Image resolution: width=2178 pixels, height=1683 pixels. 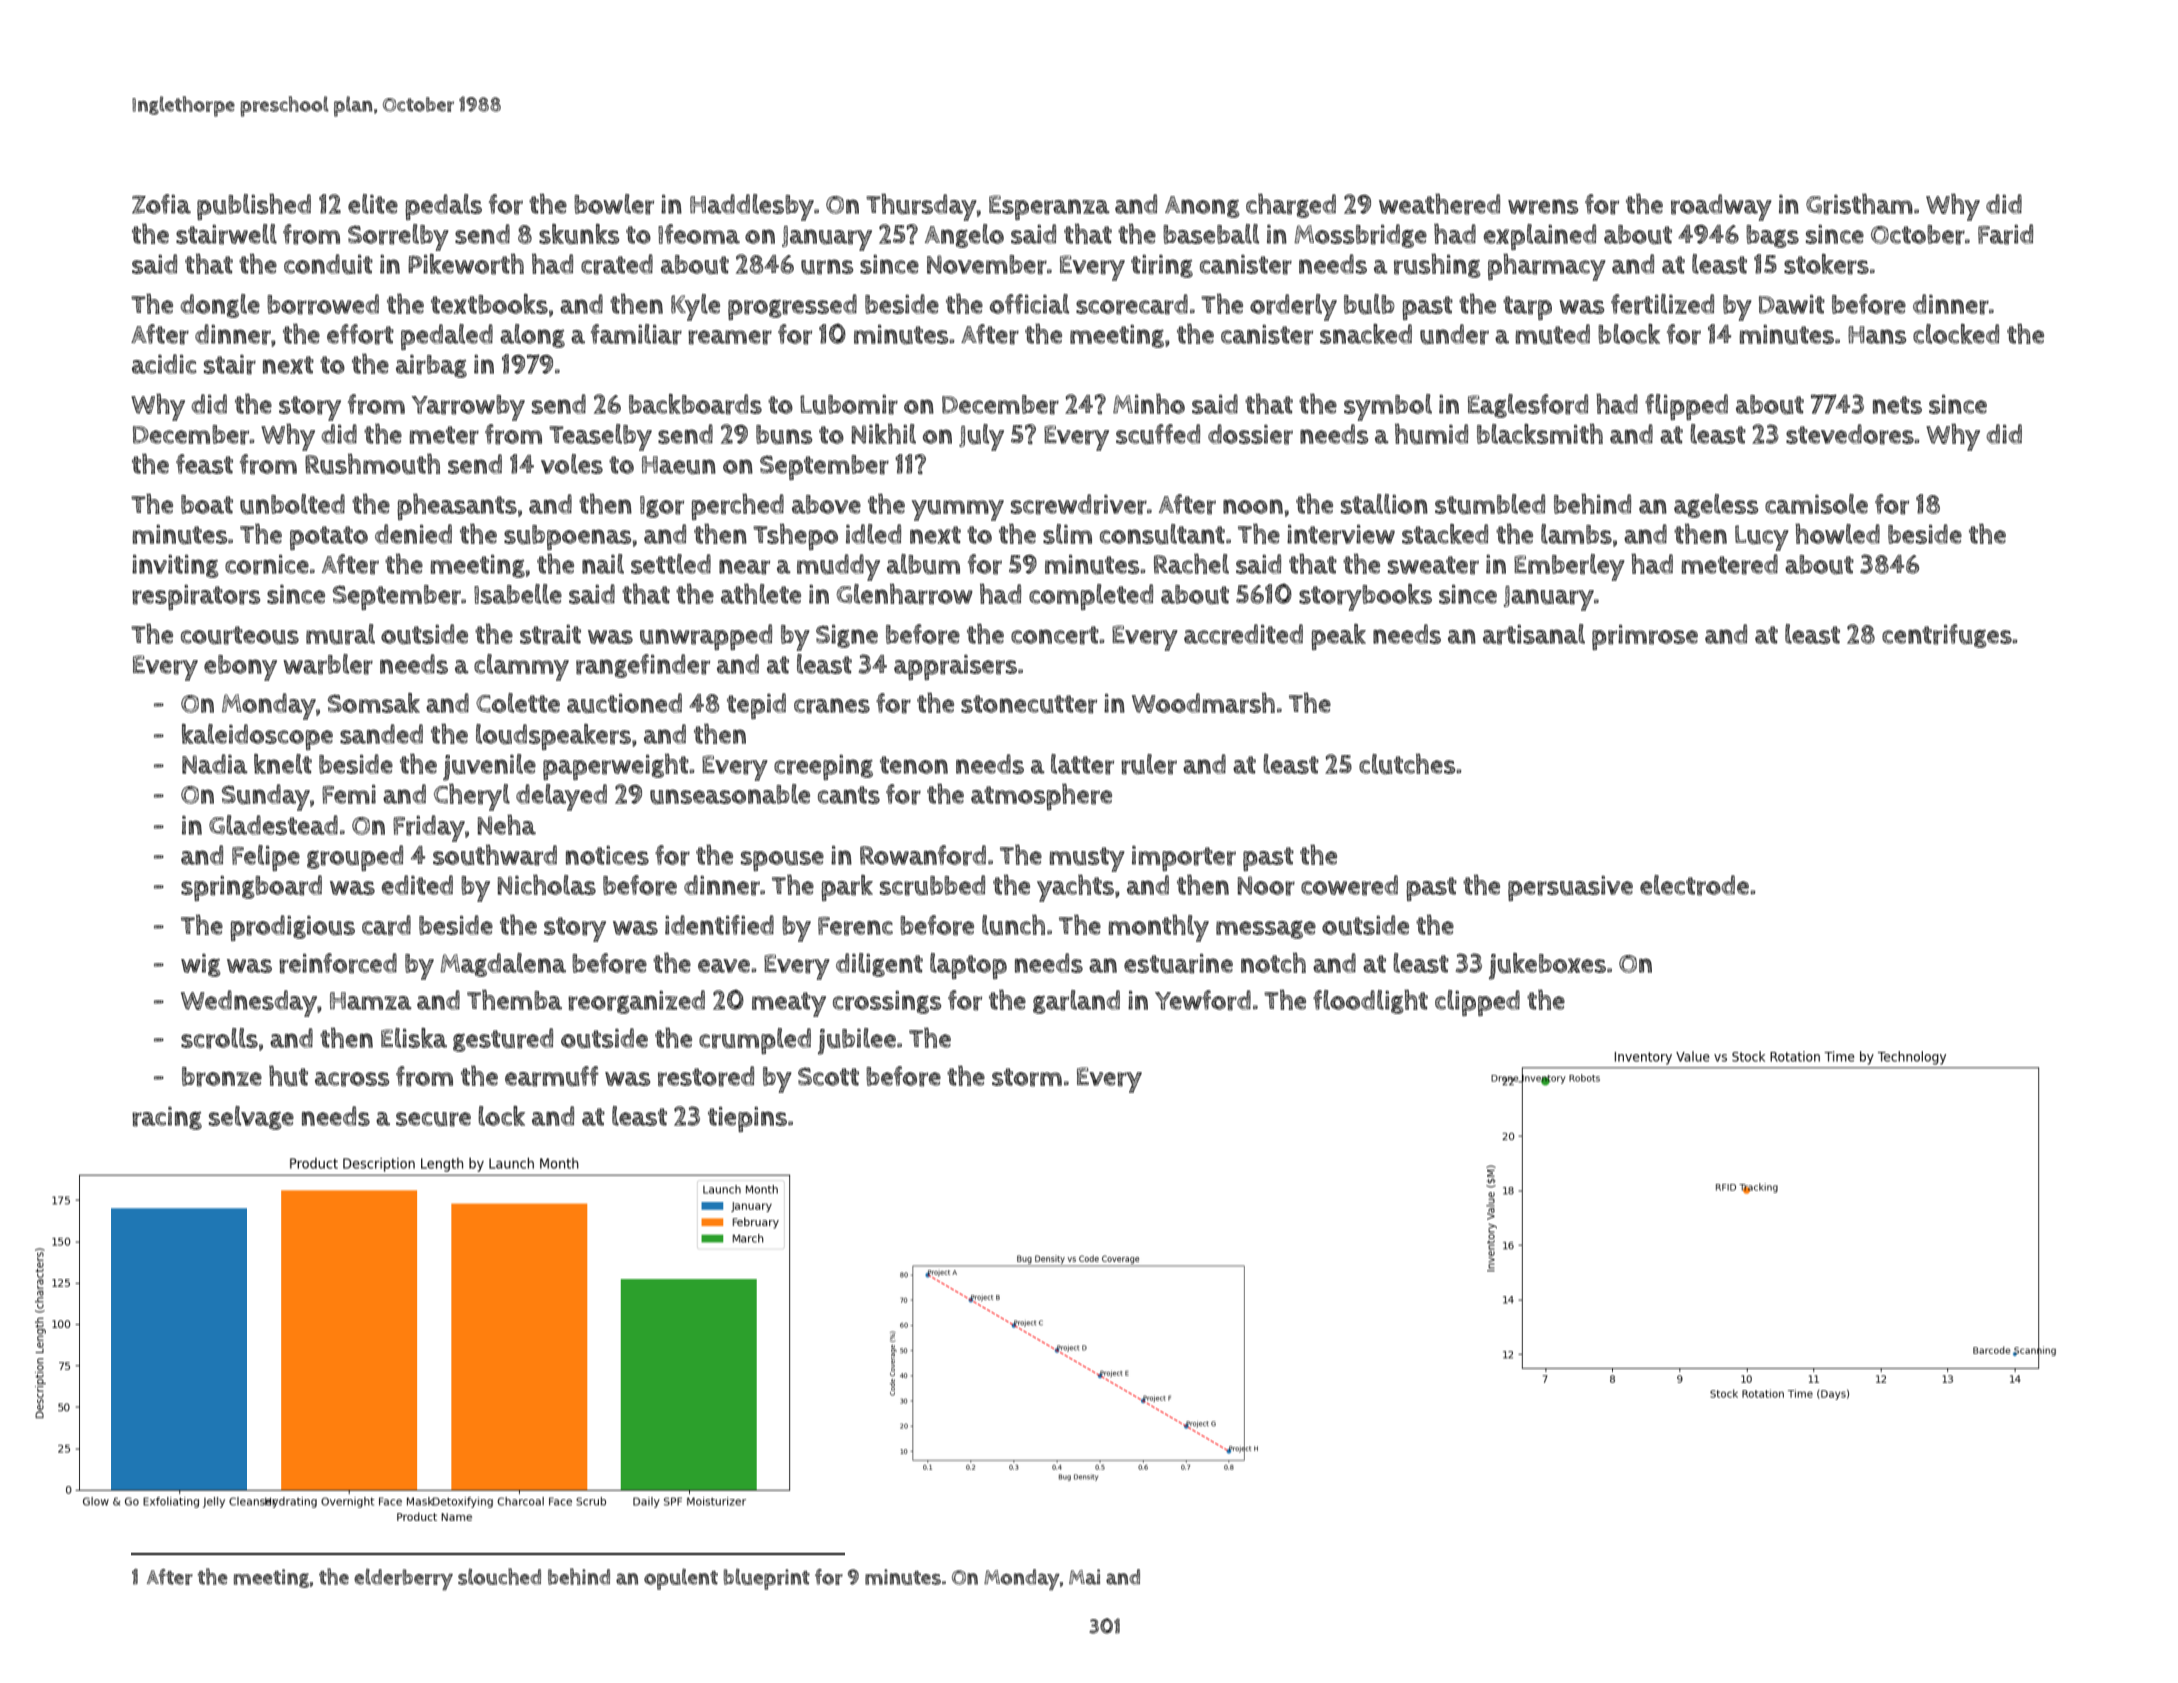 What do you see at coordinates (352, 1079) in the screenshot?
I see `across` at bounding box center [352, 1079].
